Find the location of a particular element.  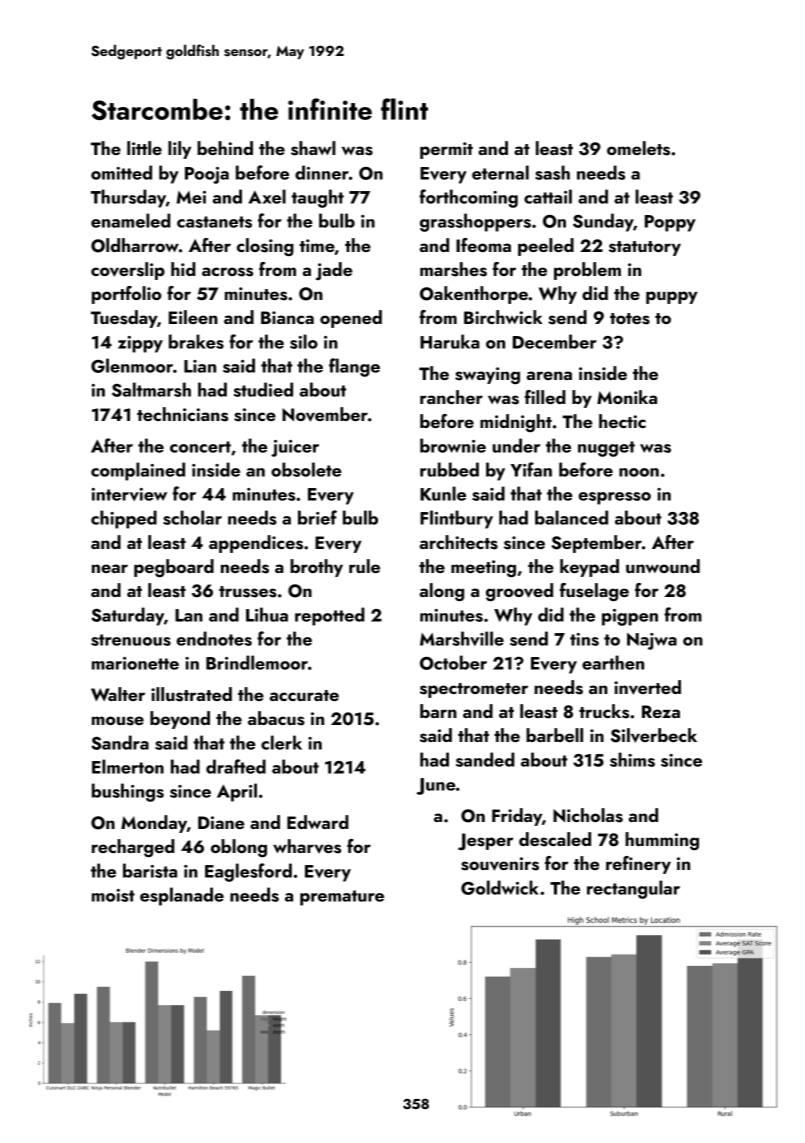

puppy is located at coordinates (672, 297).
